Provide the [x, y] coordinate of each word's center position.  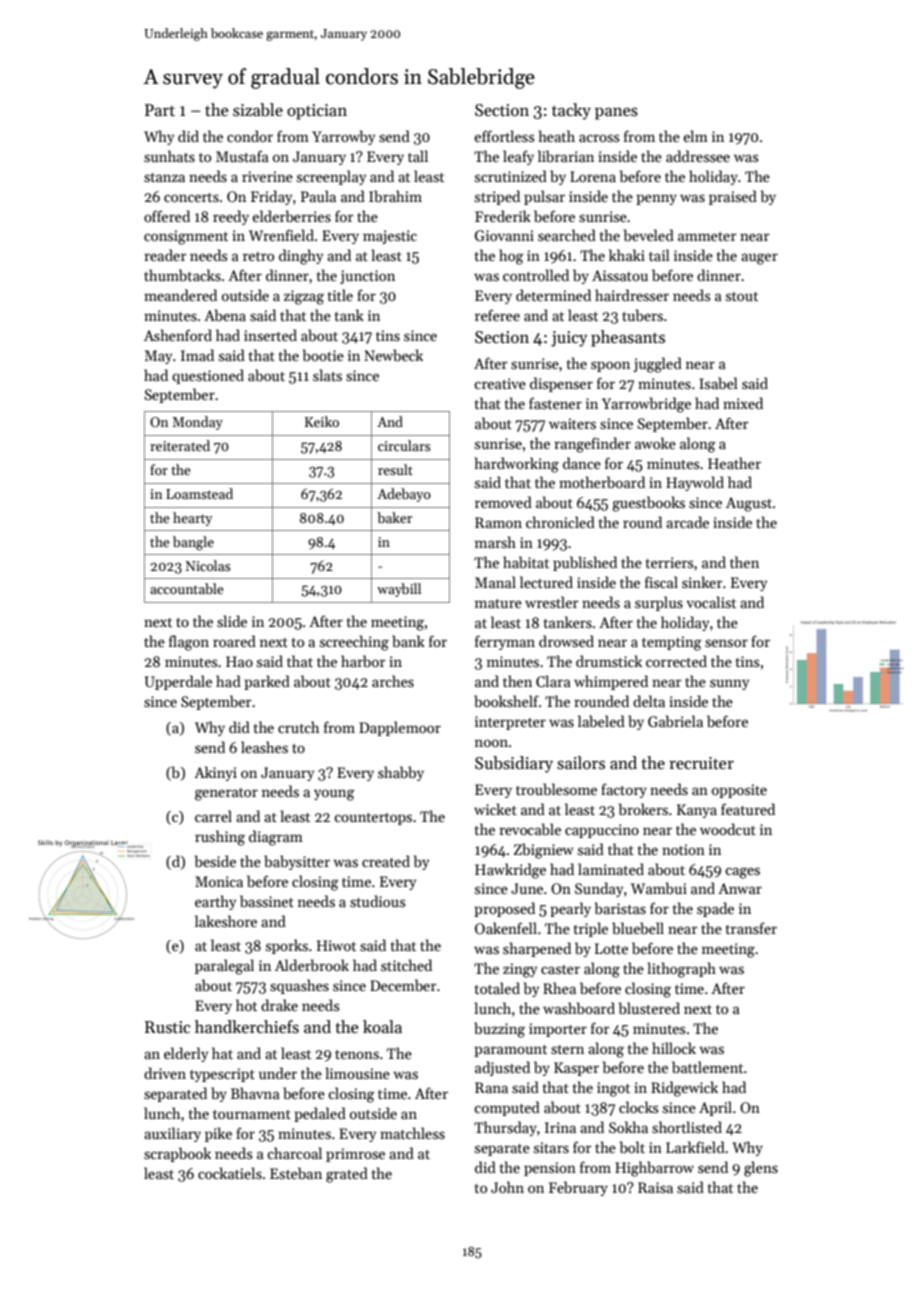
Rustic [167, 1027]
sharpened [537, 949]
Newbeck [393, 355]
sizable [258, 110]
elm [695, 136]
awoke [655, 443]
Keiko [322, 421]
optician [317, 112]
